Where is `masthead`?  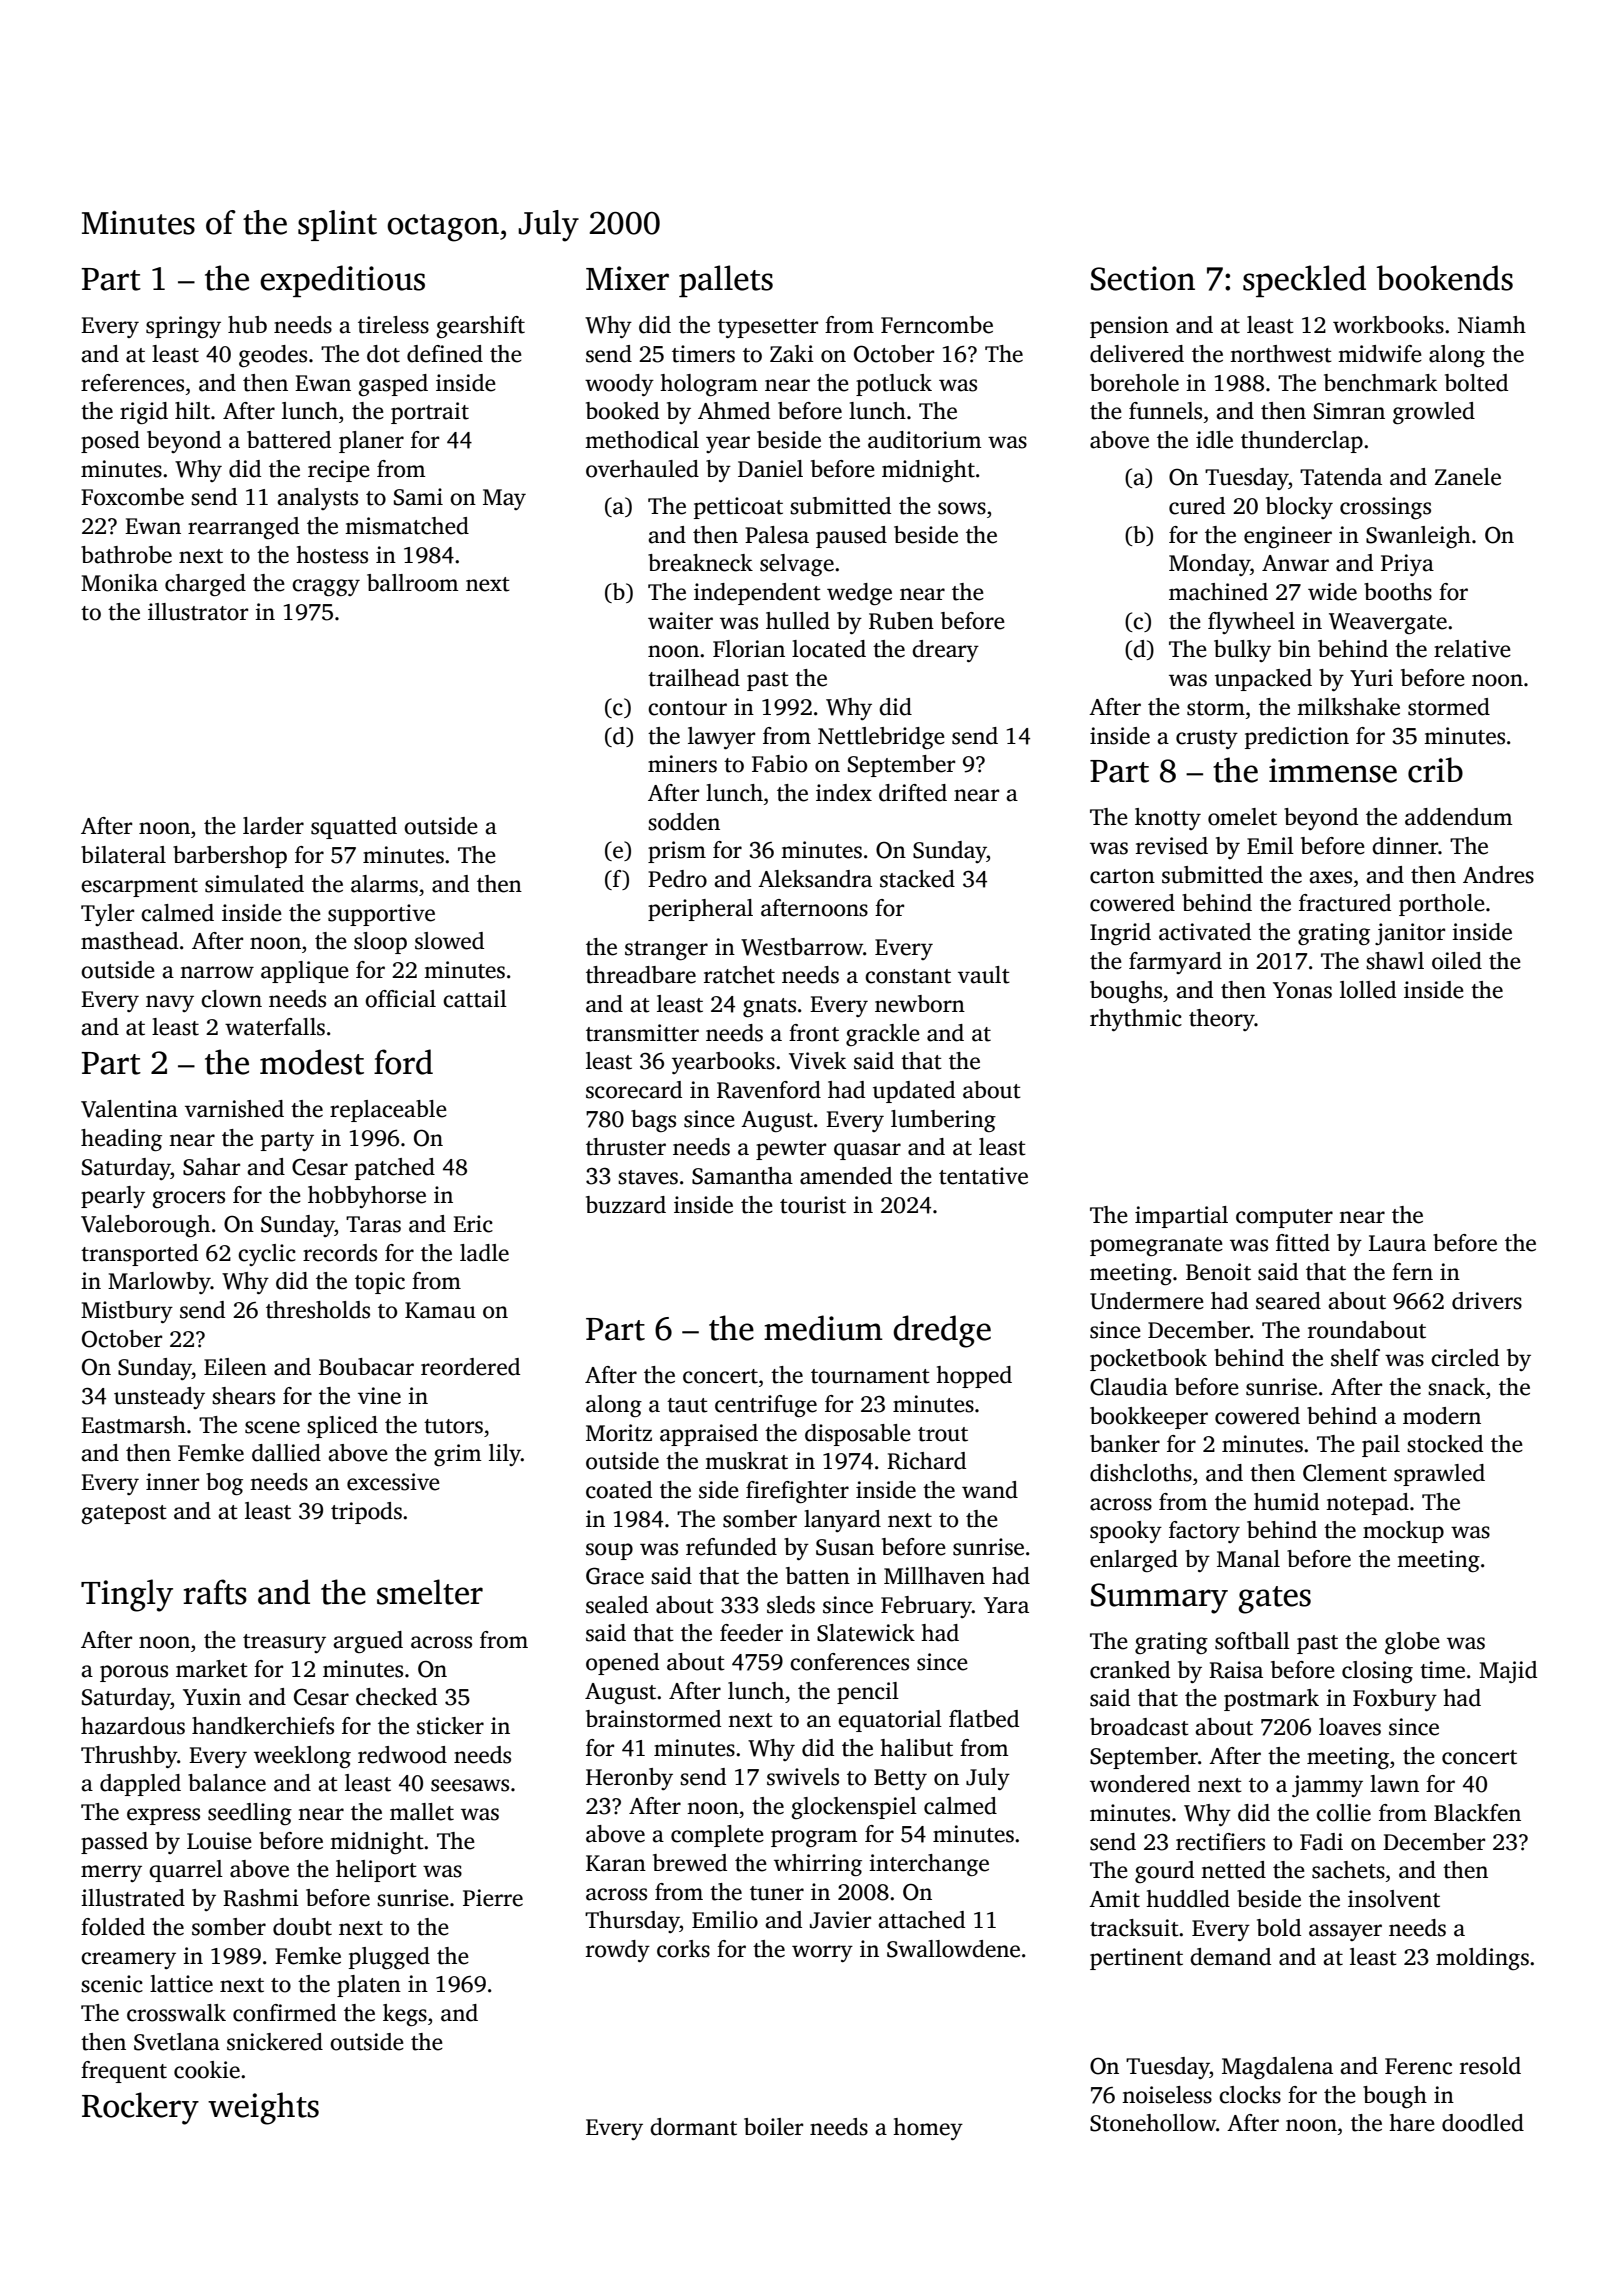 masthead is located at coordinates (129, 941).
